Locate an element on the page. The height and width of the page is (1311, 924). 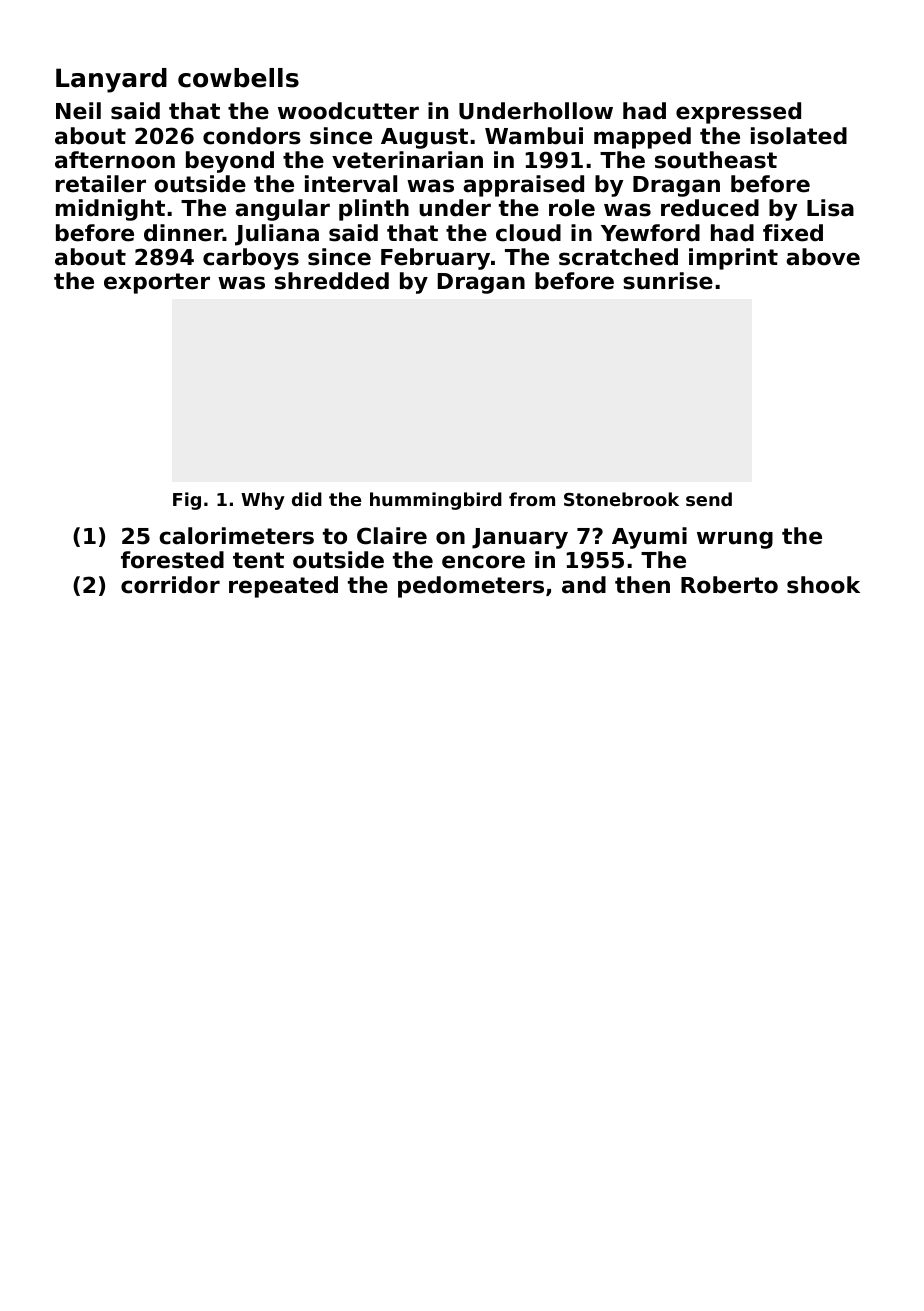
February is located at coordinates (435, 259).
